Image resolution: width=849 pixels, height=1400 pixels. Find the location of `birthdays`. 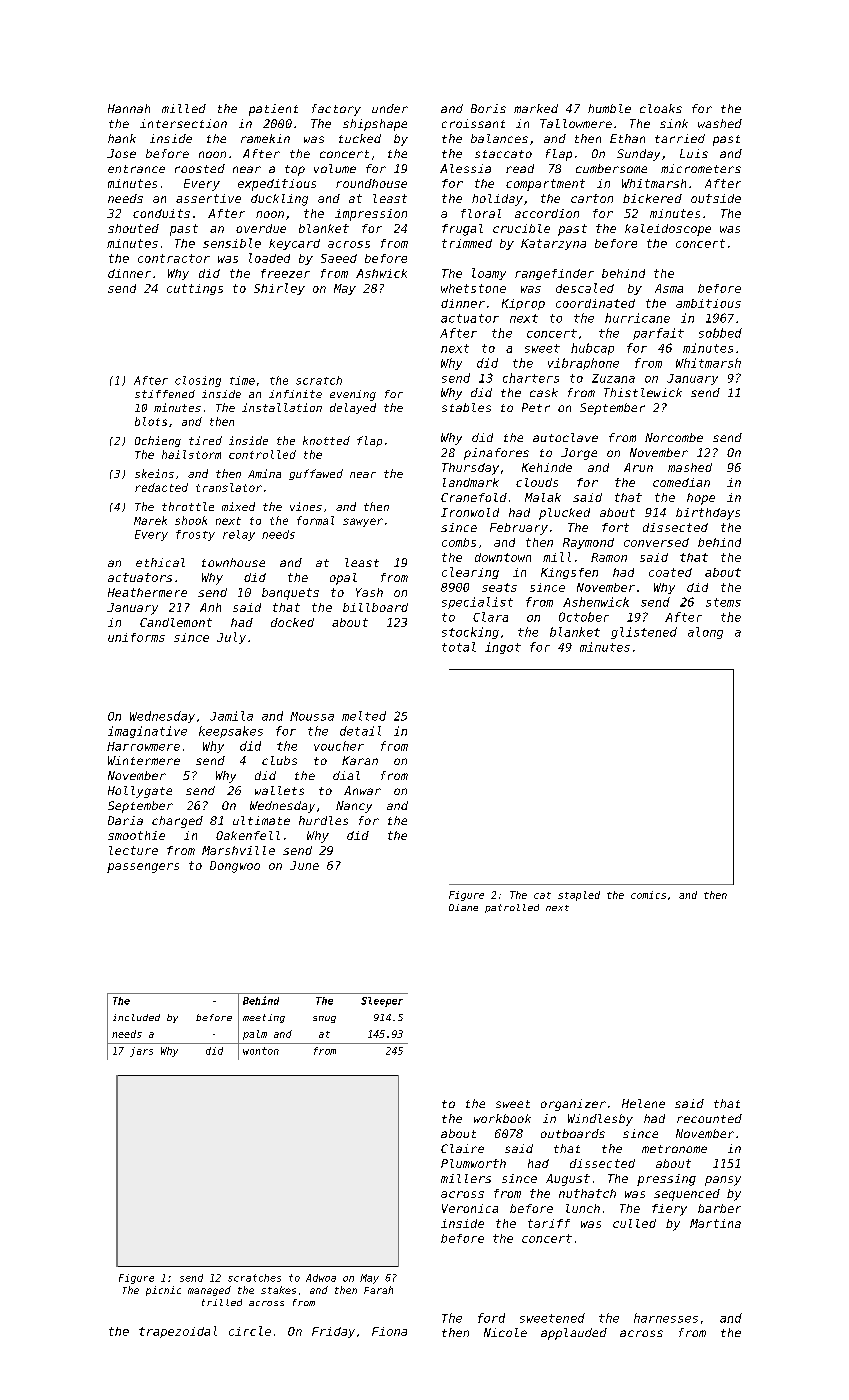

birthdays is located at coordinates (708, 514).
